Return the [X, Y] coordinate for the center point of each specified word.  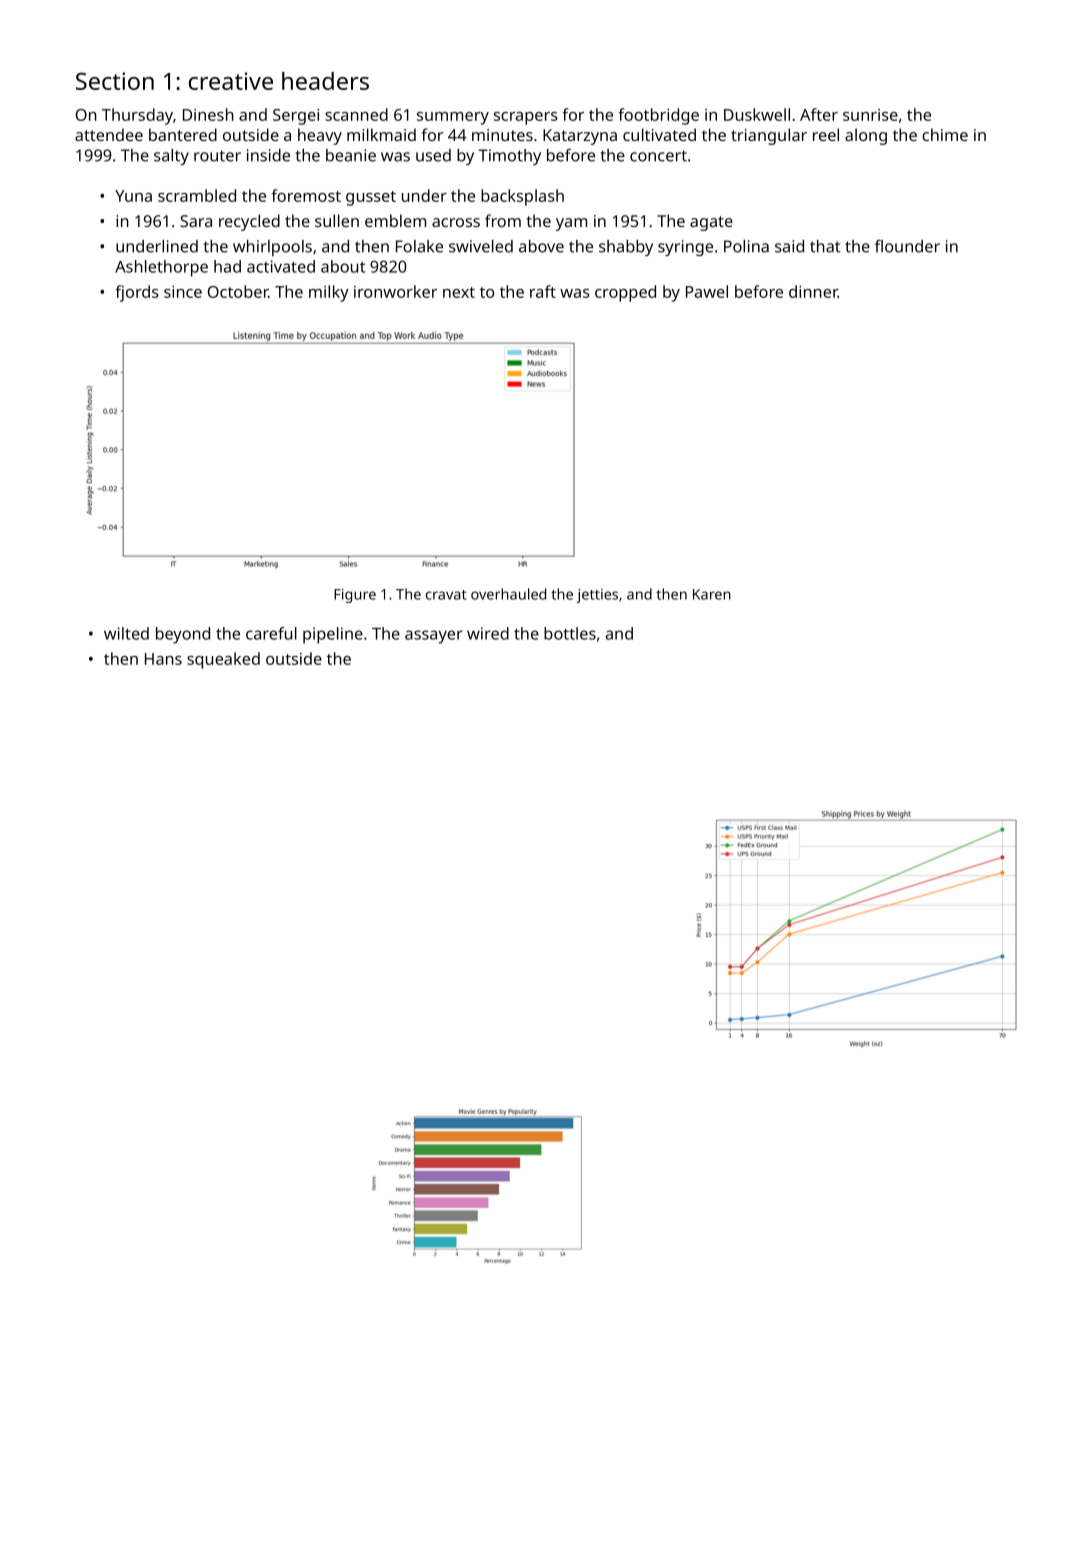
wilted [126, 633]
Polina [746, 246]
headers [325, 81]
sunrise [870, 115]
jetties [597, 596]
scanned [356, 114]
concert [658, 156]
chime [945, 134]
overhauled [508, 594]
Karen [712, 594]
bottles [570, 633]
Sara [196, 221]
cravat [446, 595]
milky [329, 293]
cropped [625, 293]
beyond [183, 635]
